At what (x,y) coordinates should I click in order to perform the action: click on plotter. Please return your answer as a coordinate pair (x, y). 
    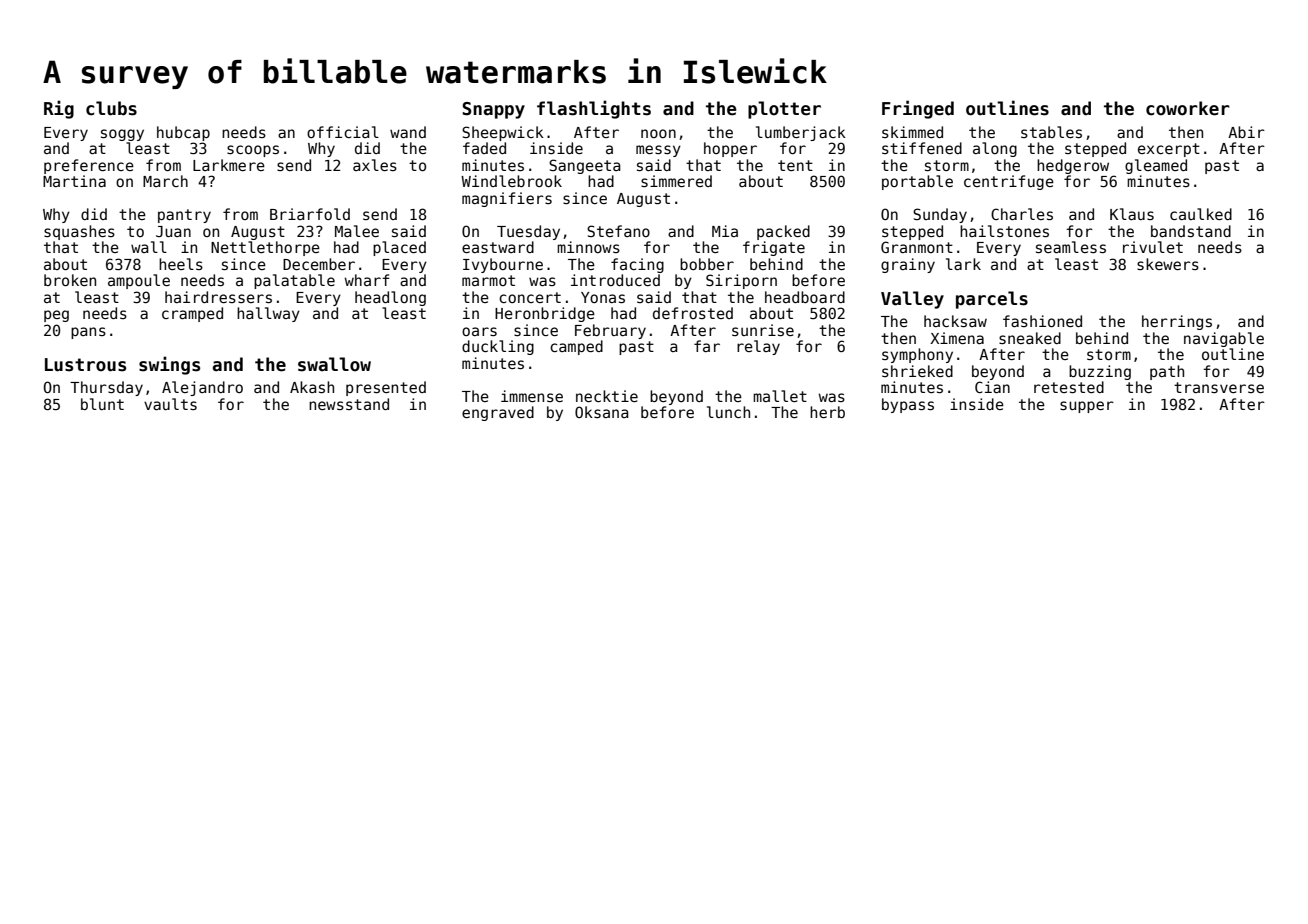
    Looking at the image, I should click on (784, 110).
